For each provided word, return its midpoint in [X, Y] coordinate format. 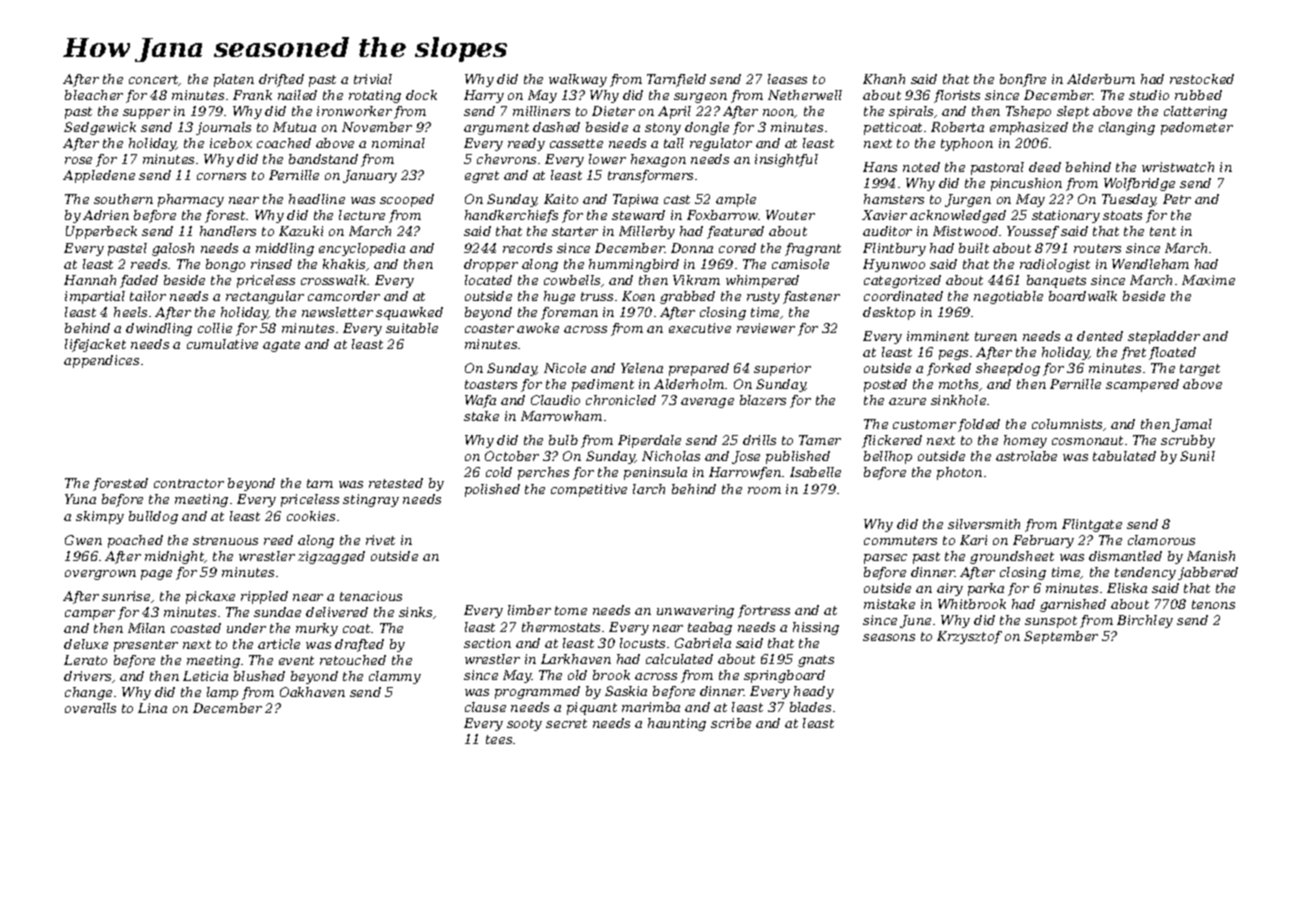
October [512, 456]
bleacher [94, 95]
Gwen [83, 540]
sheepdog [1008, 369]
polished [492, 490]
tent [1163, 231]
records [527, 248]
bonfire [1023, 80]
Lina [152, 708]
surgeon [700, 98]
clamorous [1161, 540]
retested [396, 483]
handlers [228, 231]
